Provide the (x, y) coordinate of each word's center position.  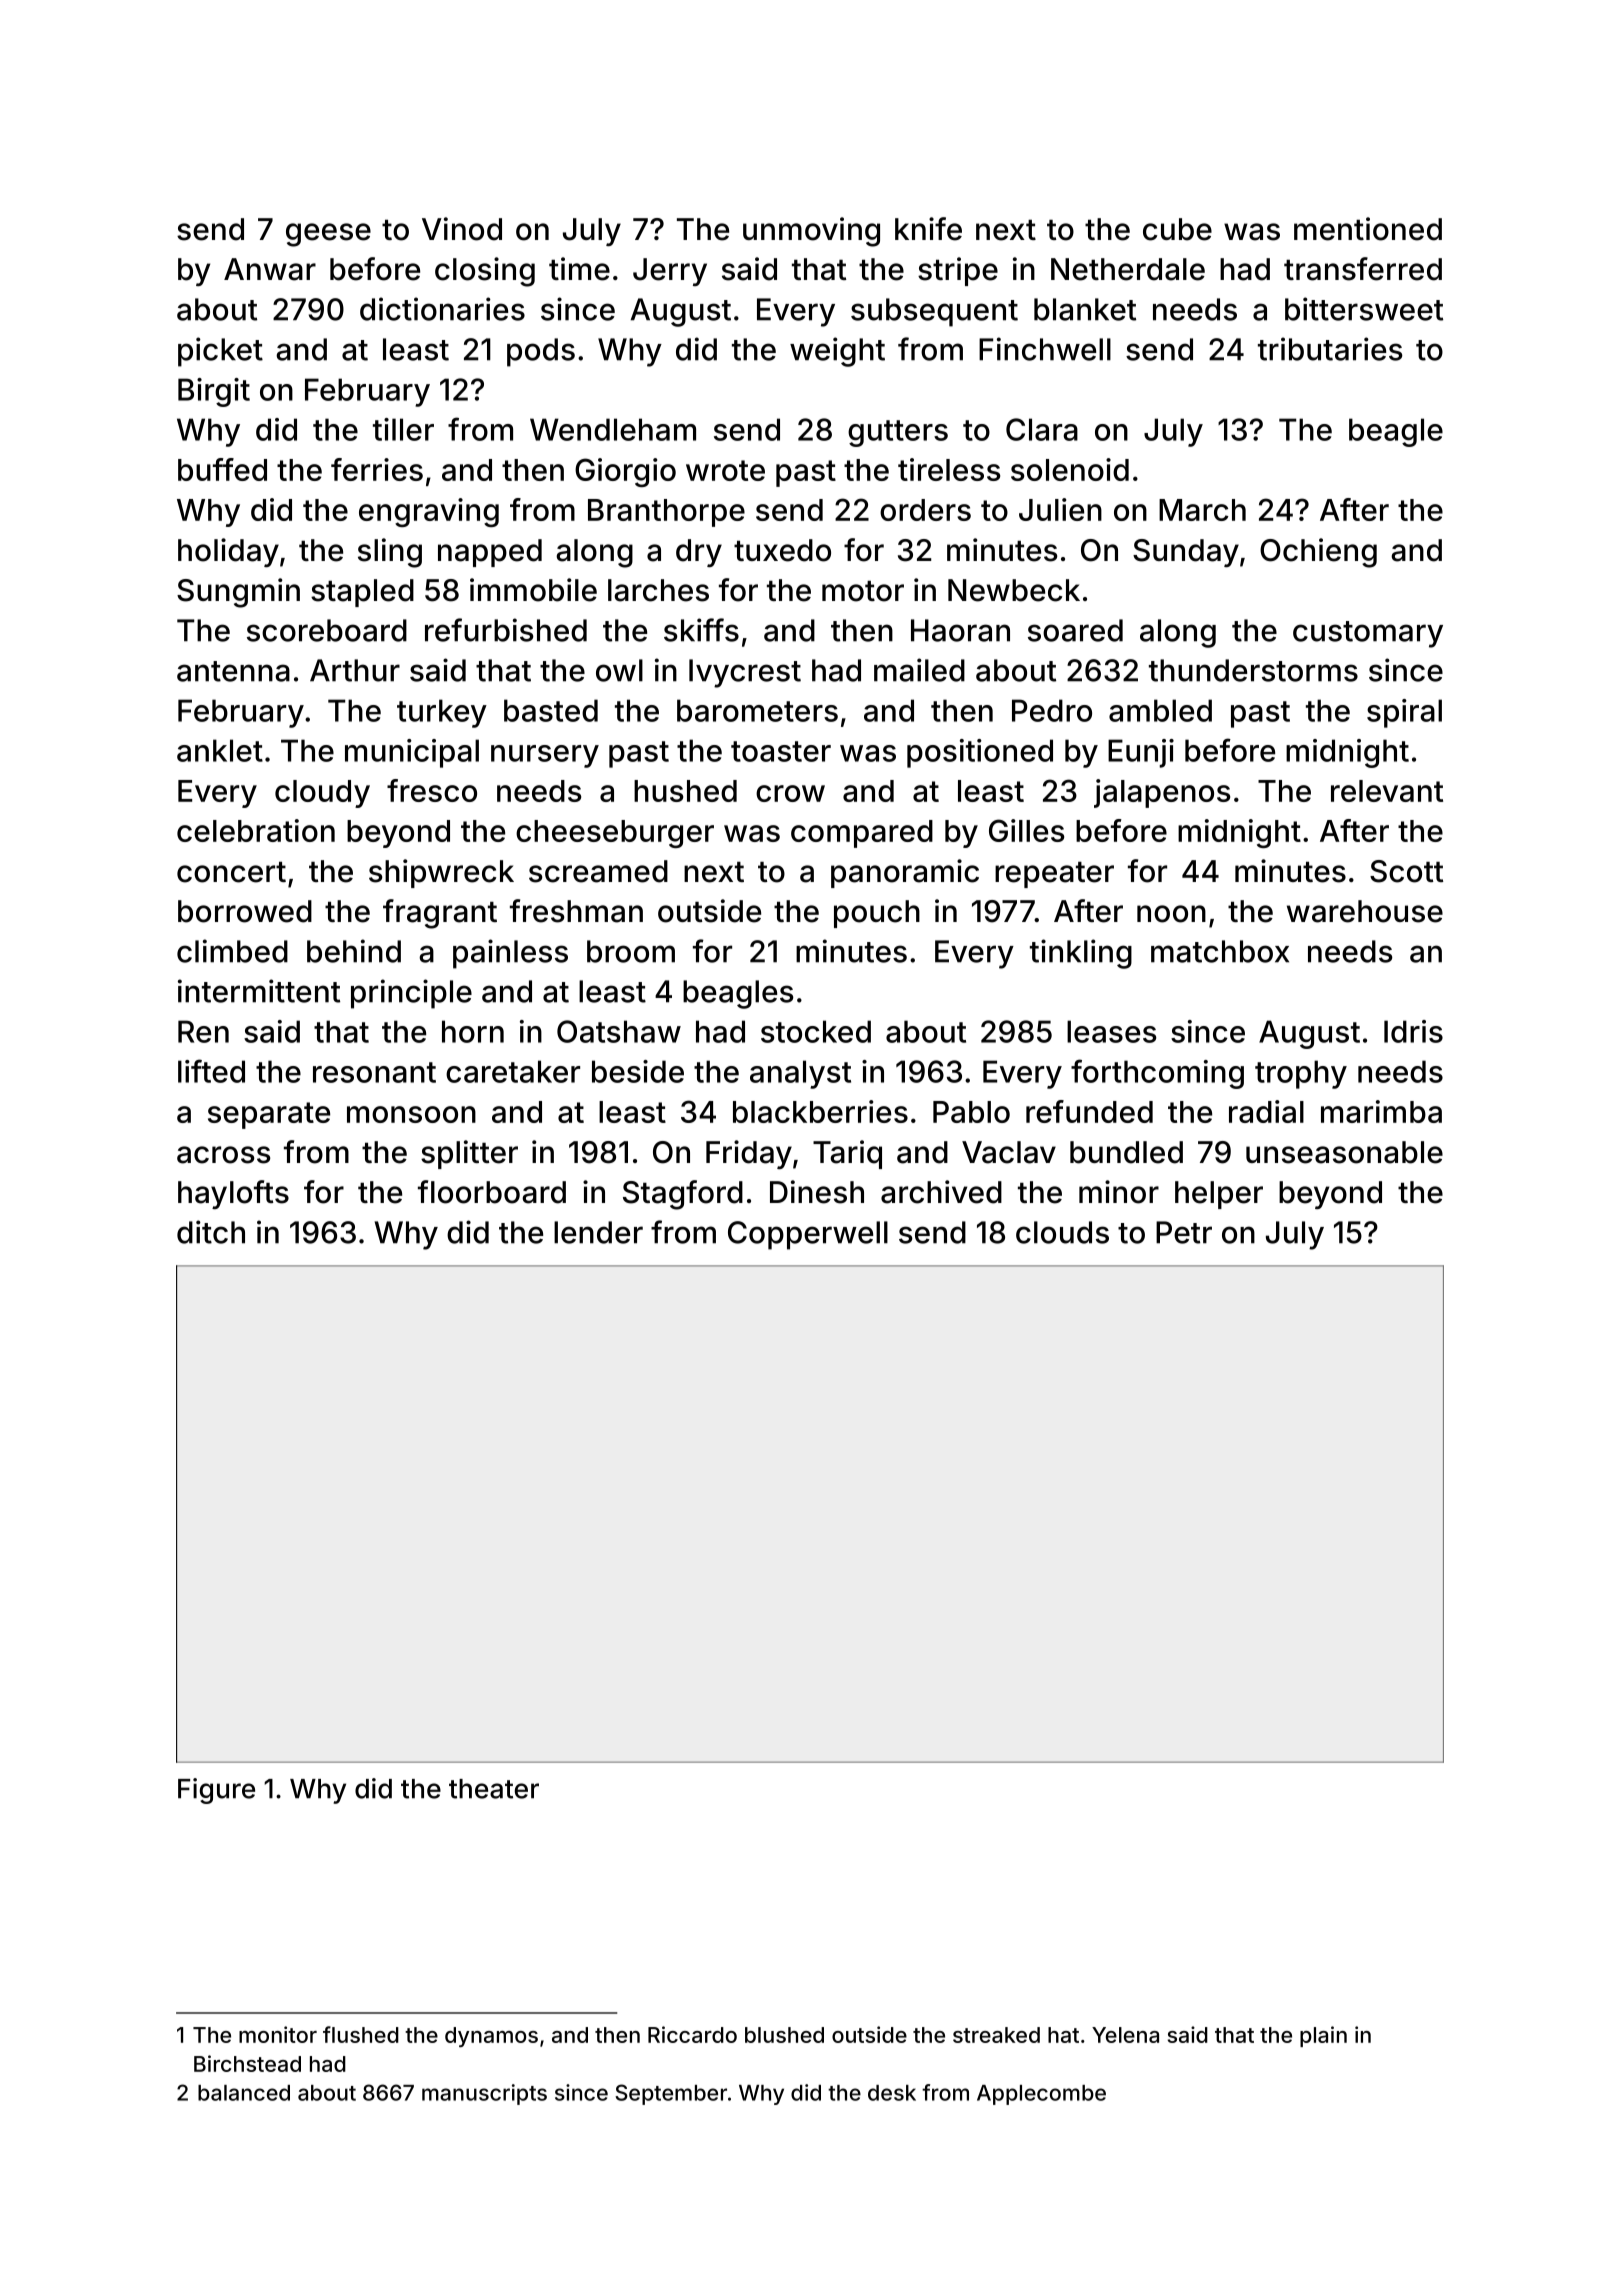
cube (1177, 229)
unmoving (811, 232)
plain (1323, 2036)
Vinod (462, 229)
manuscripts (484, 2094)
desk (892, 2093)
